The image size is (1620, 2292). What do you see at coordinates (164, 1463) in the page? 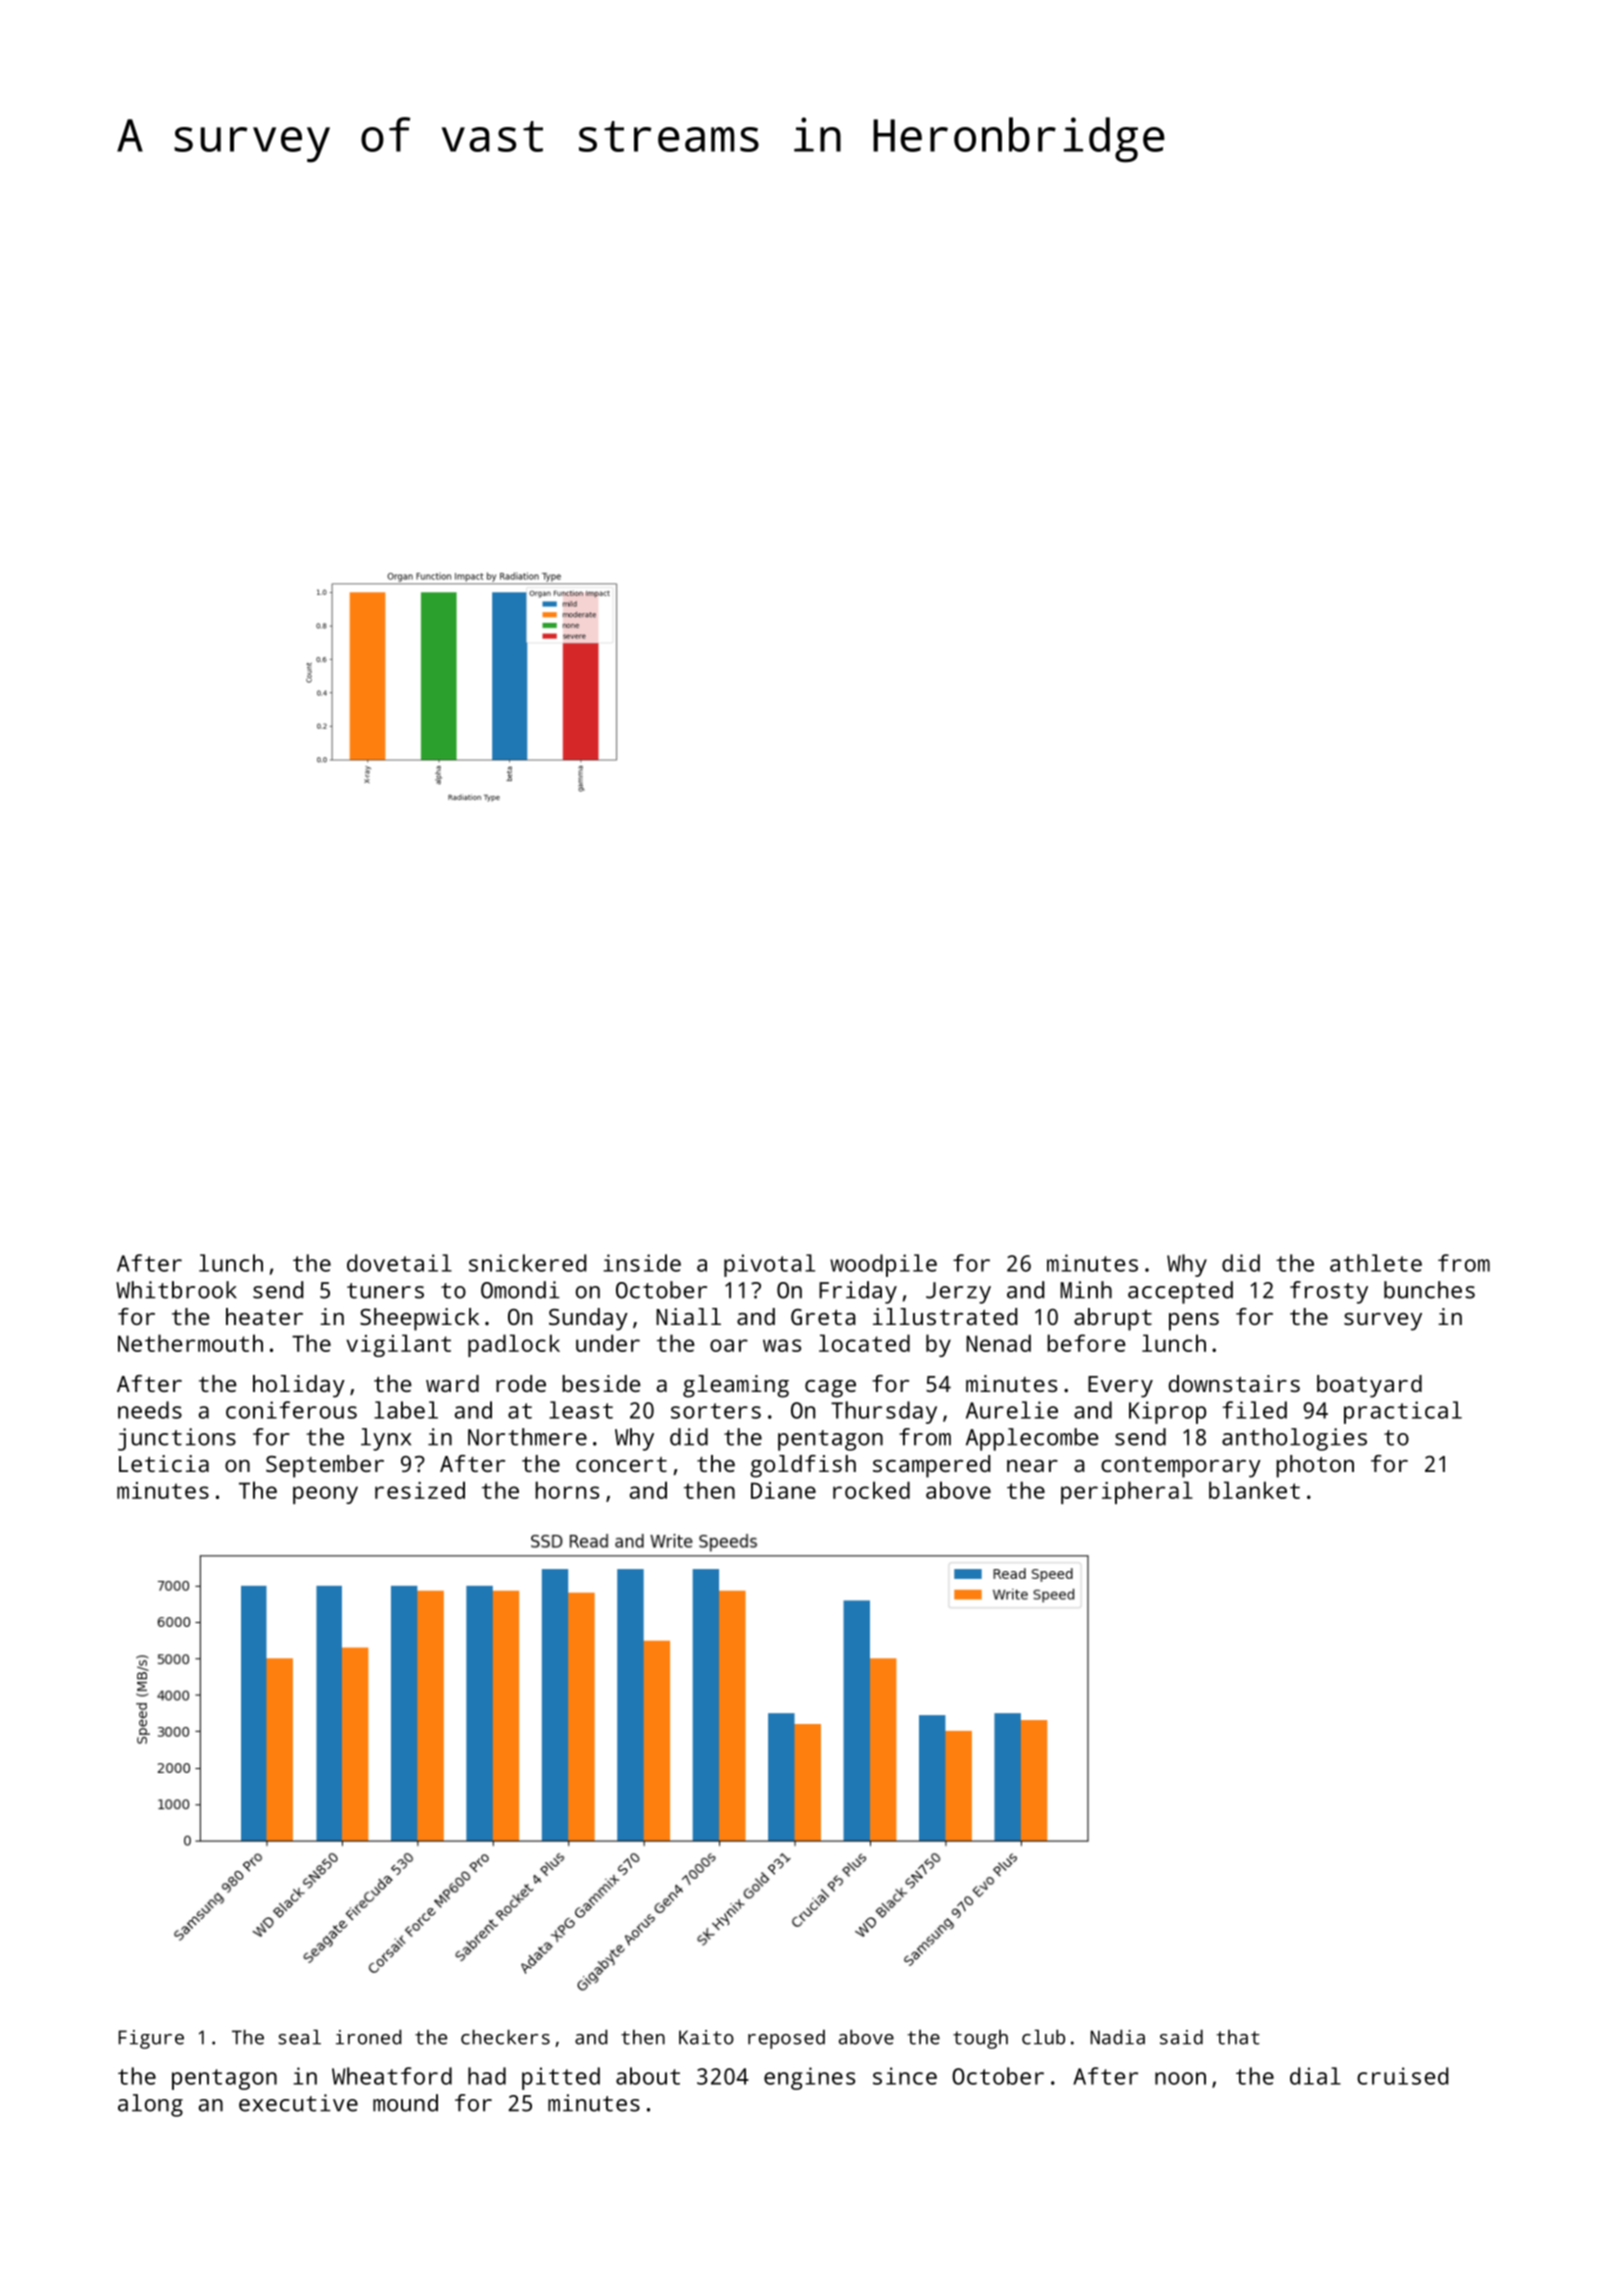
I see `Leticia` at bounding box center [164, 1463].
